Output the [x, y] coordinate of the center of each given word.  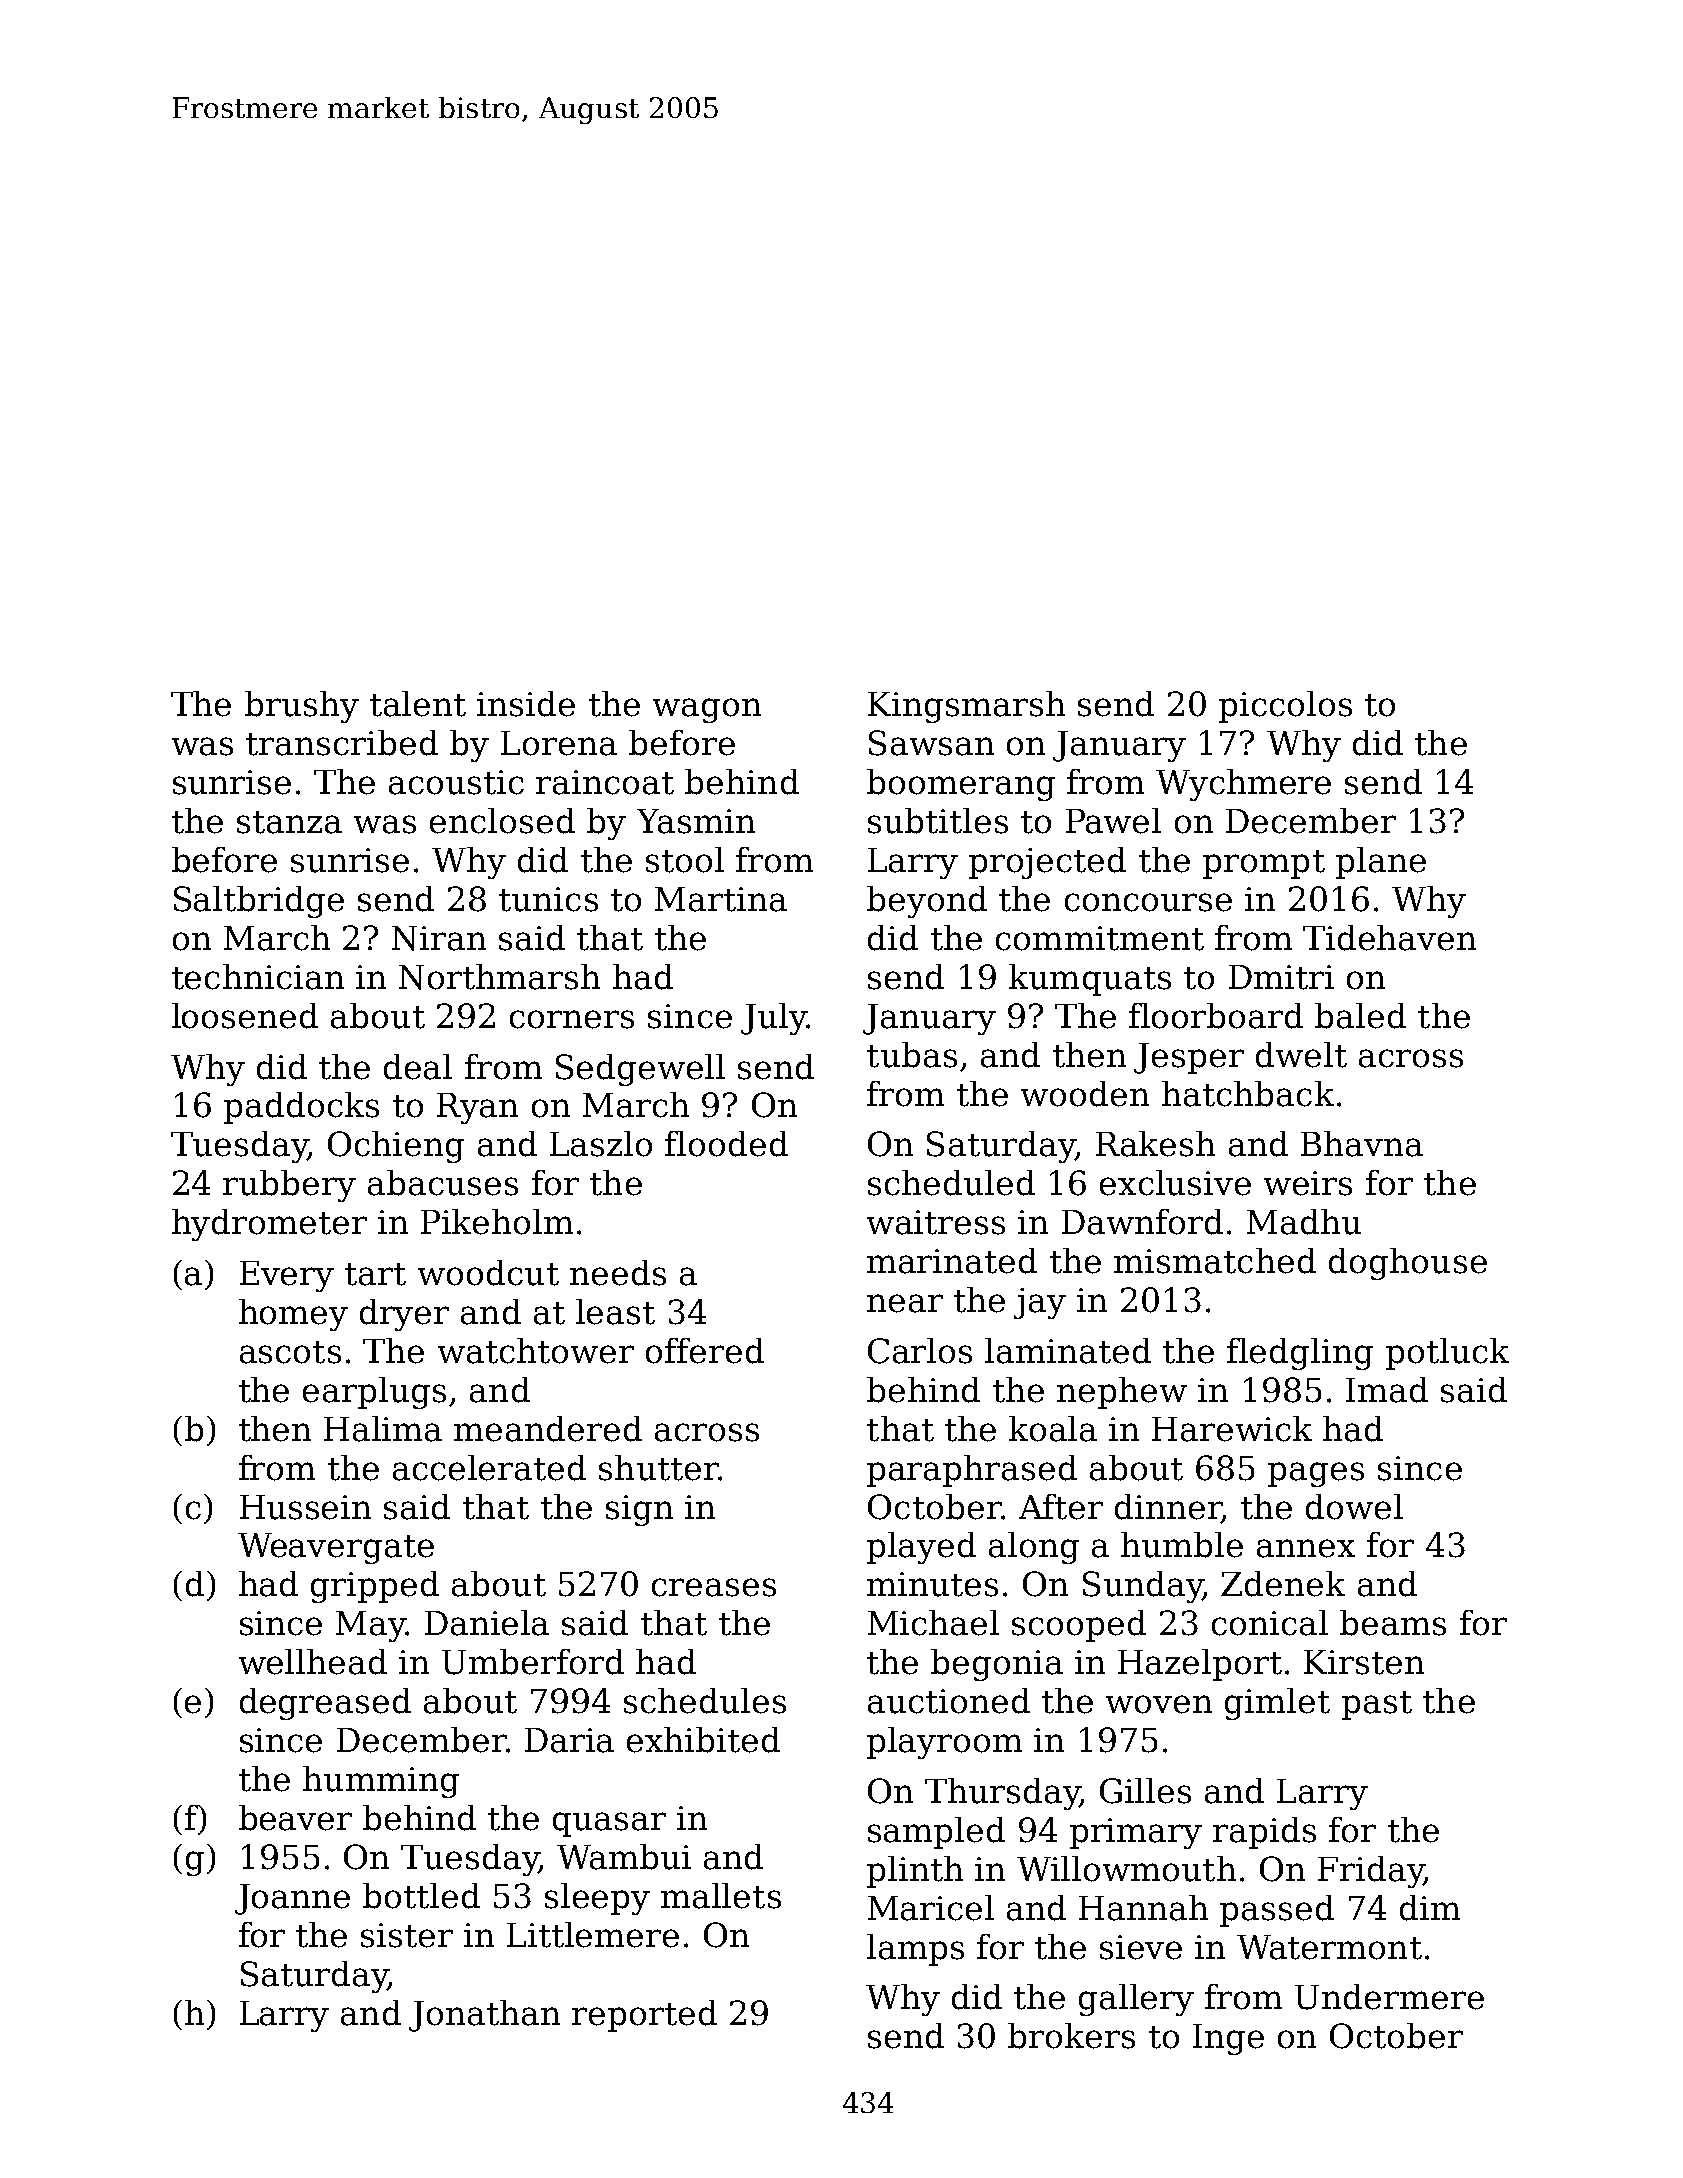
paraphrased [972, 1471]
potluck [1447, 1354]
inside [526, 704]
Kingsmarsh [966, 707]
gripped [375, 1587]
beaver [295, 1818]
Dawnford [1142, 1222]
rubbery [289, 1186]
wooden [1085, 1094]
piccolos [1285, 707]
